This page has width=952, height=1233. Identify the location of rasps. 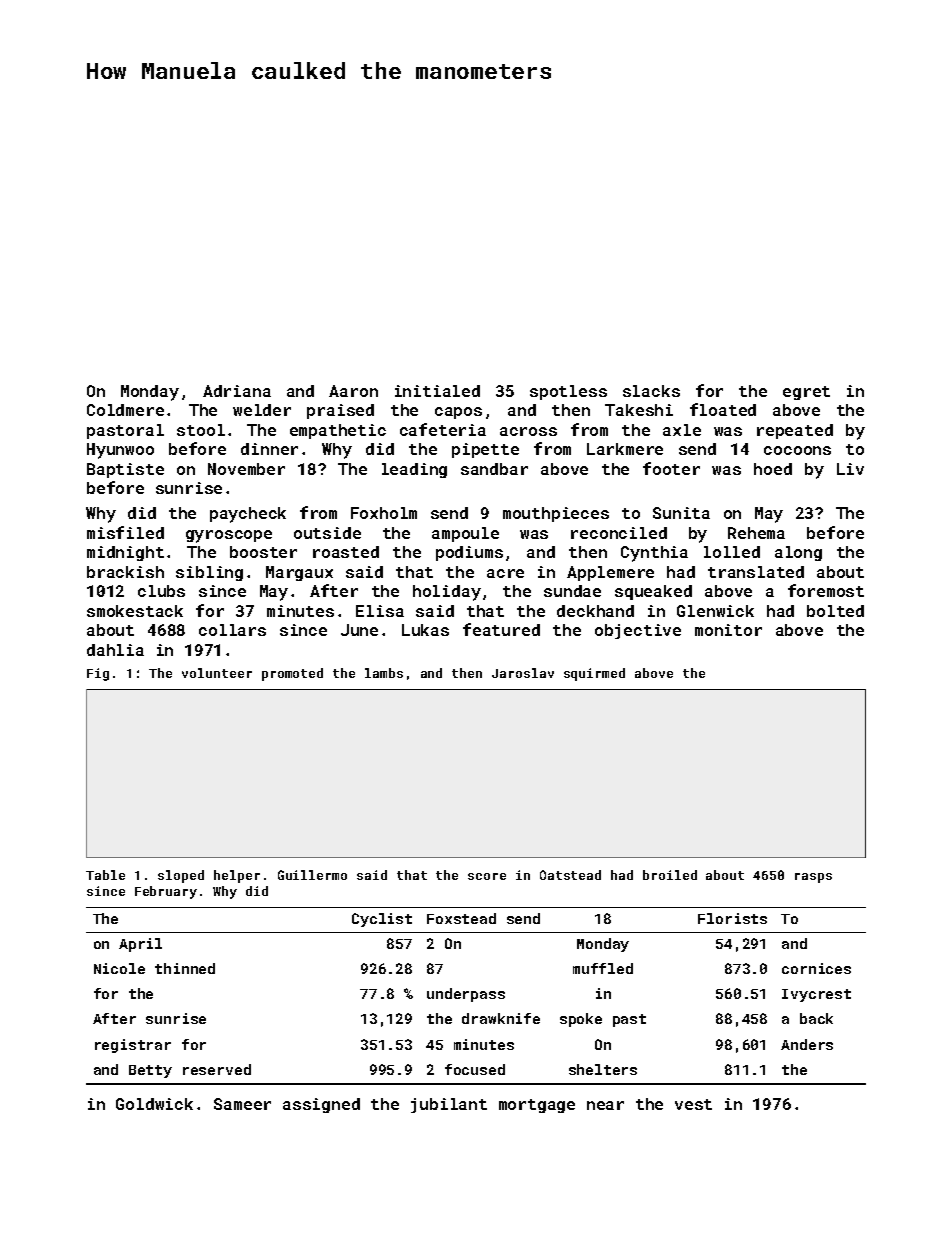
(813, 878).
